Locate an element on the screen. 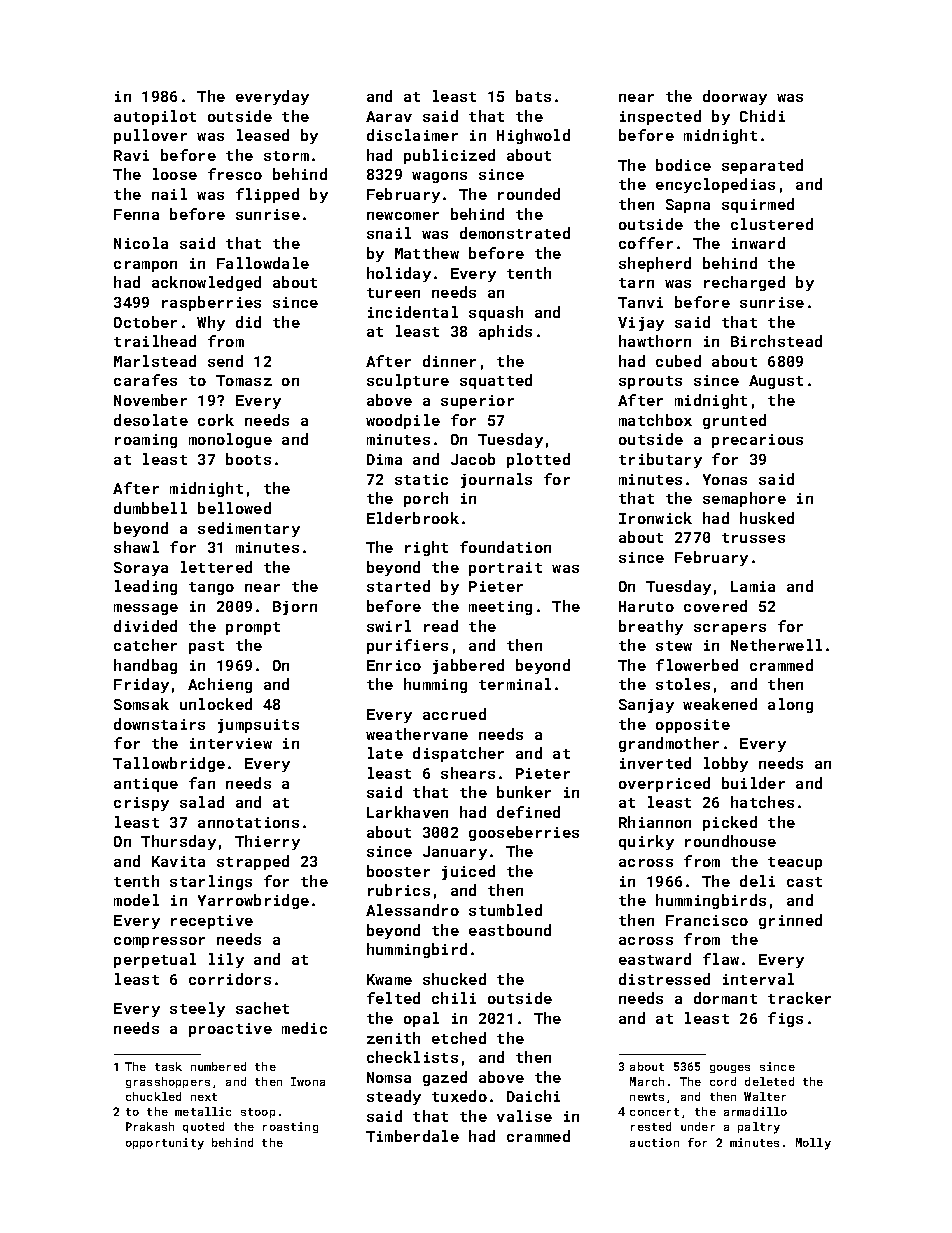 This screenshot has height=1233, width=952. inward is located at coordinates (758, 243).
